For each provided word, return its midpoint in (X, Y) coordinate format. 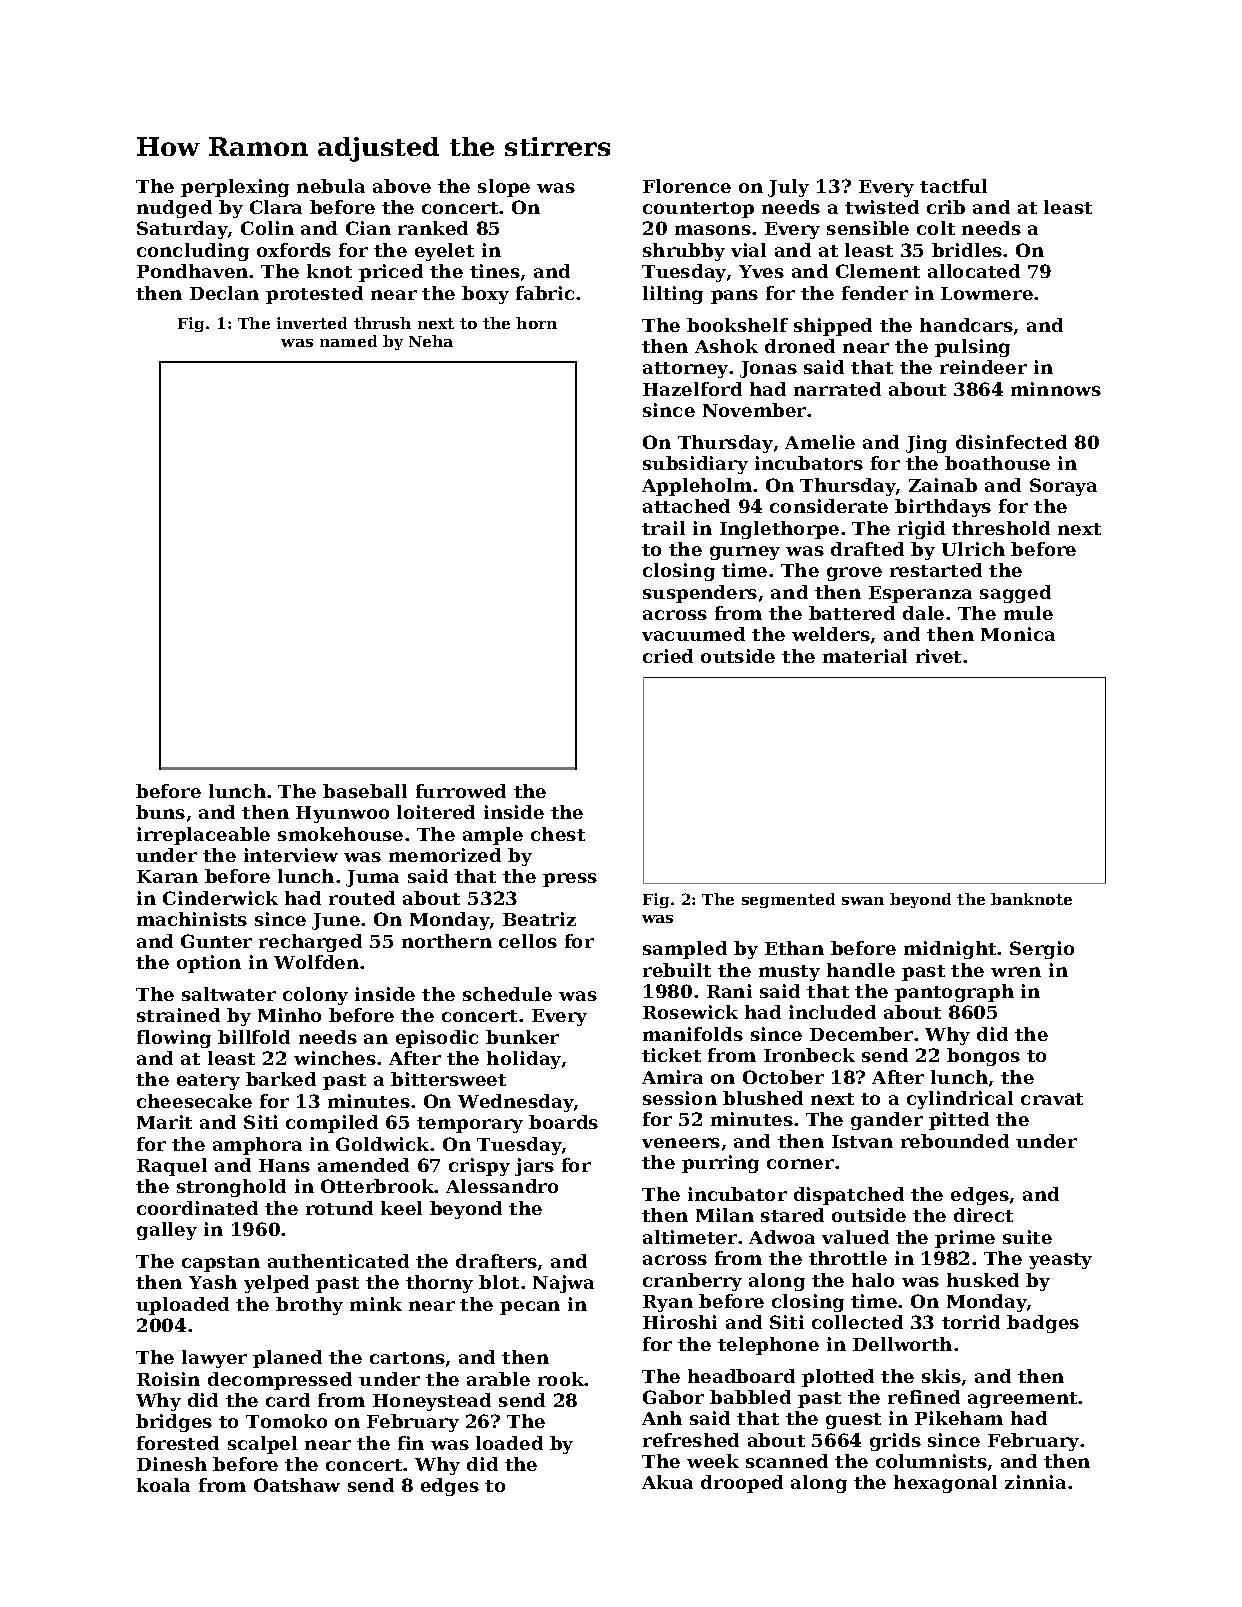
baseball (365, 791)
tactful (953, 186)
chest (558, 834)
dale (923, 613)
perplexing (235, 188)
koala (163, 1485)
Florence (687, 186)
